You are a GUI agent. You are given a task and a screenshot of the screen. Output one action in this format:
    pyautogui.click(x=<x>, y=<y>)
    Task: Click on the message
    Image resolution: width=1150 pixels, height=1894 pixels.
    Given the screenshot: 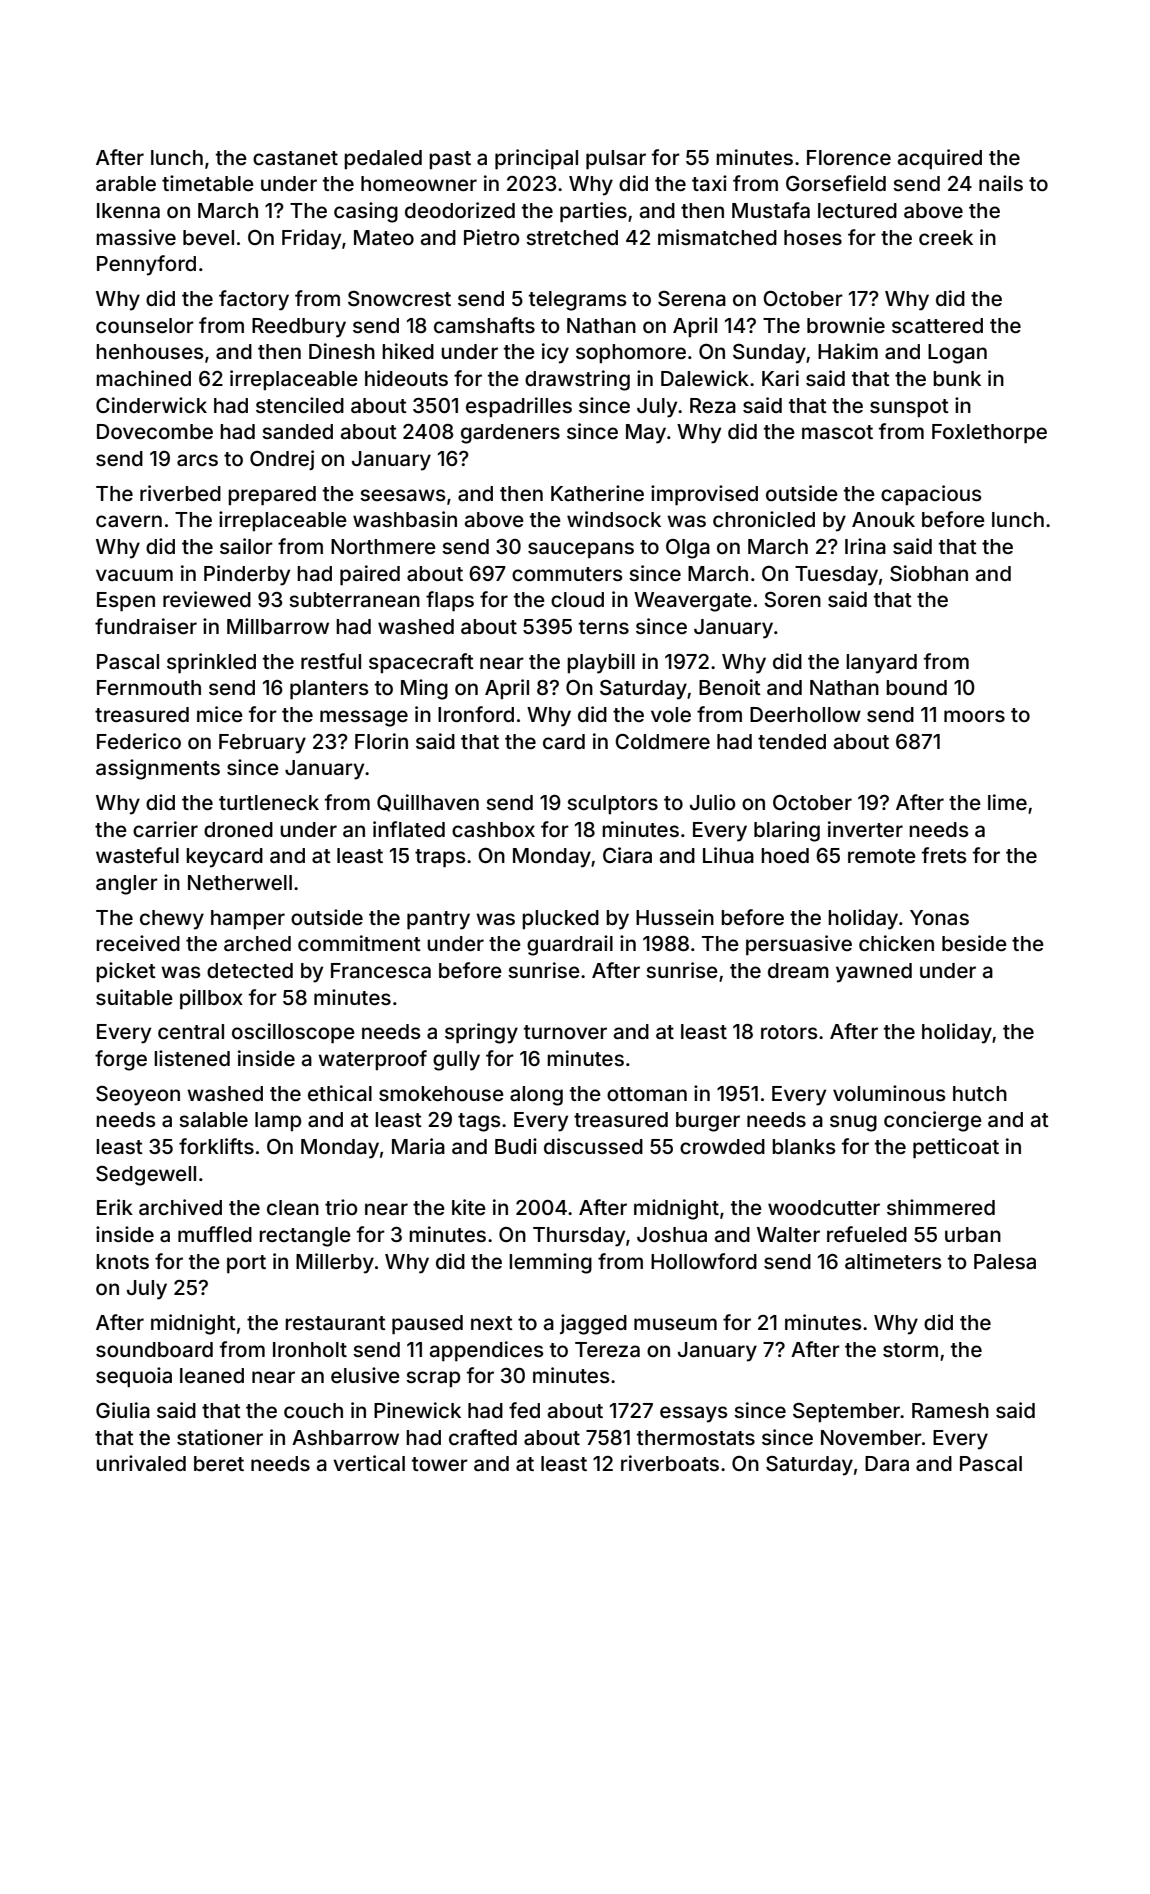 What is the action you would take?
    pyautogui.click(x=364, y=718)
